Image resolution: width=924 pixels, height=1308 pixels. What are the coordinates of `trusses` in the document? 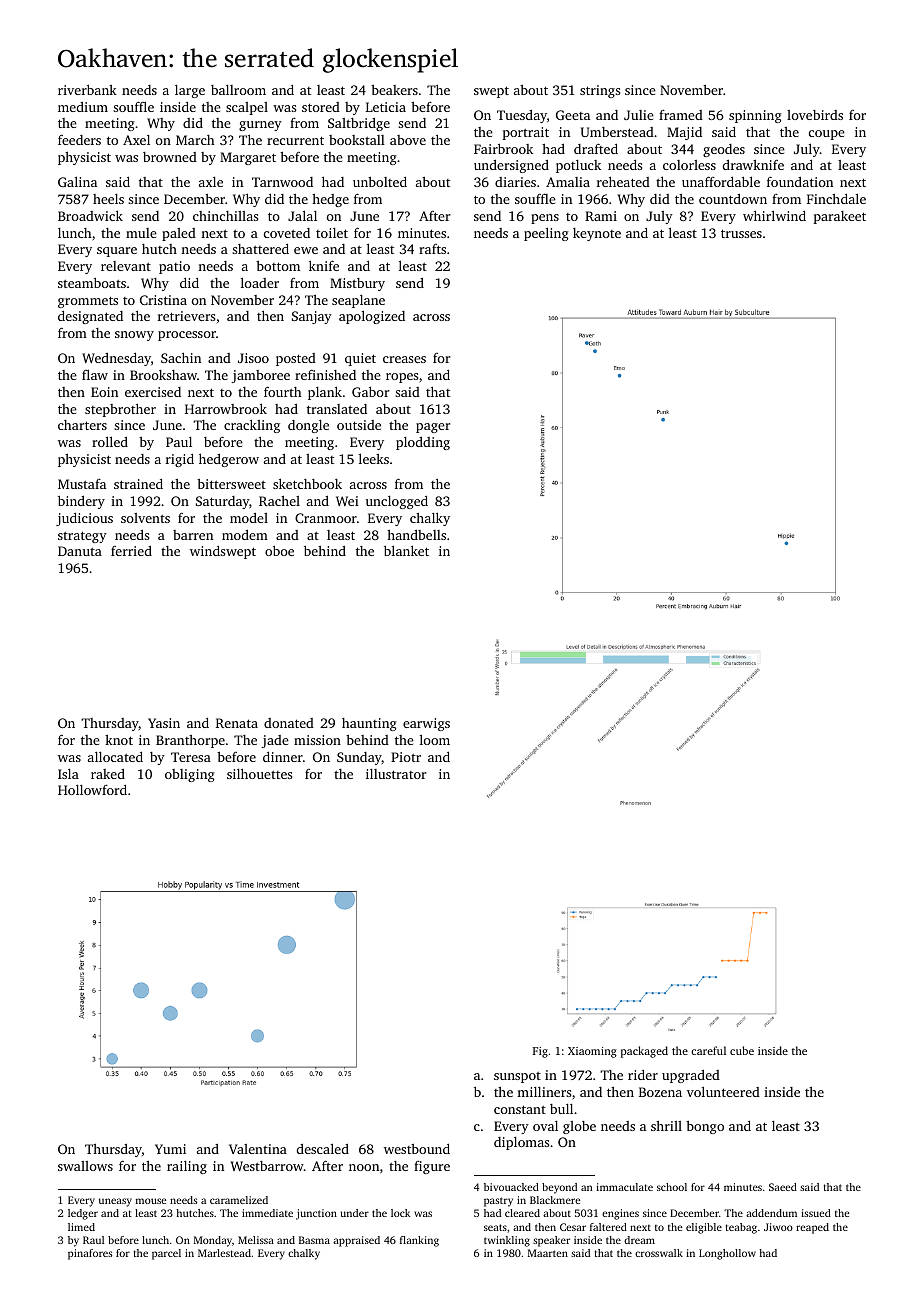 It's located at (741, 233).
